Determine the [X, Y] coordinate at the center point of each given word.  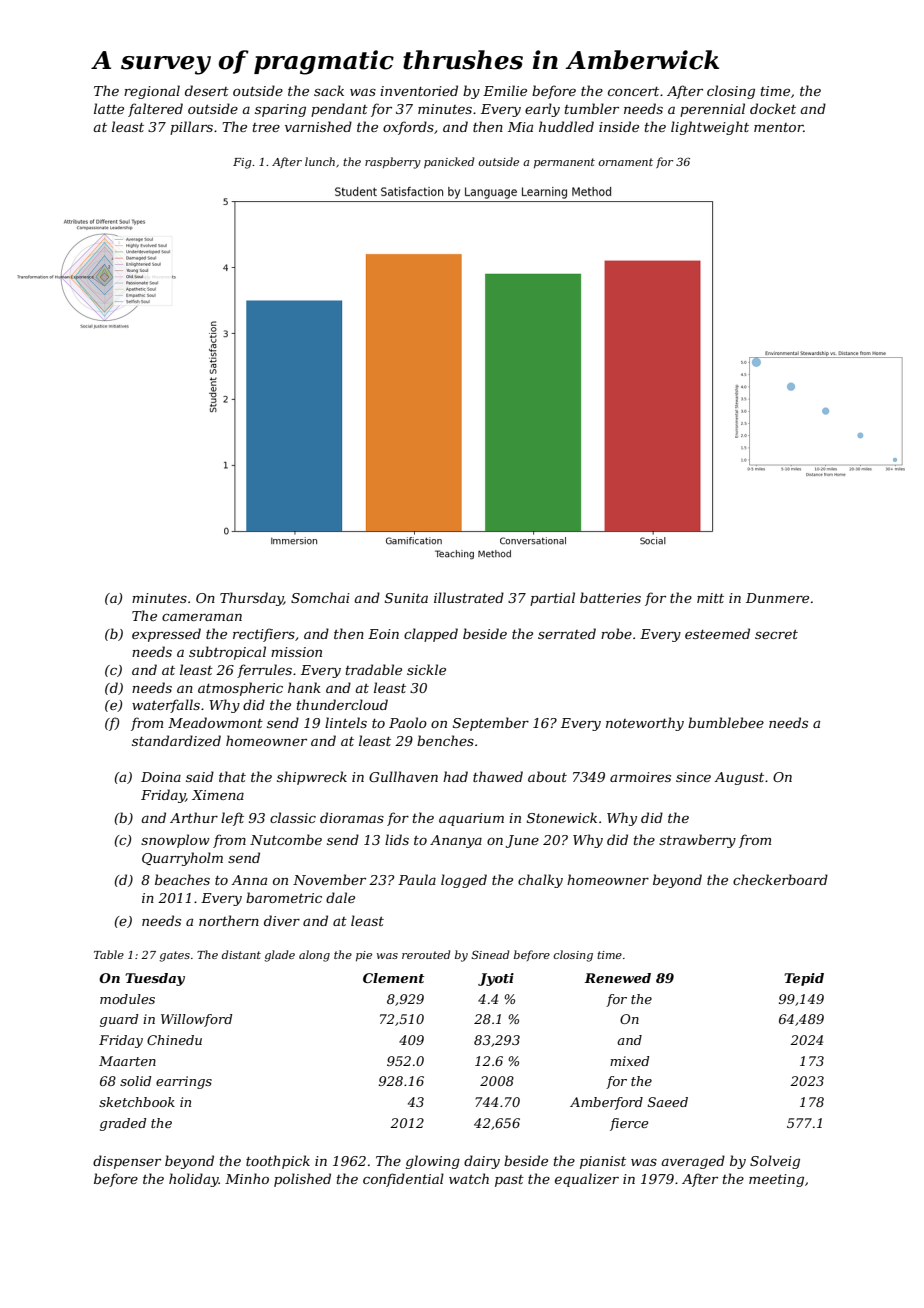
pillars [191, 128]
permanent [564, 163]
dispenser [127, 1162]
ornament [625, 162]
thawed [498, 776]
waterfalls [166, 706]
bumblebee [726, 722]
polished [302, 1180]
